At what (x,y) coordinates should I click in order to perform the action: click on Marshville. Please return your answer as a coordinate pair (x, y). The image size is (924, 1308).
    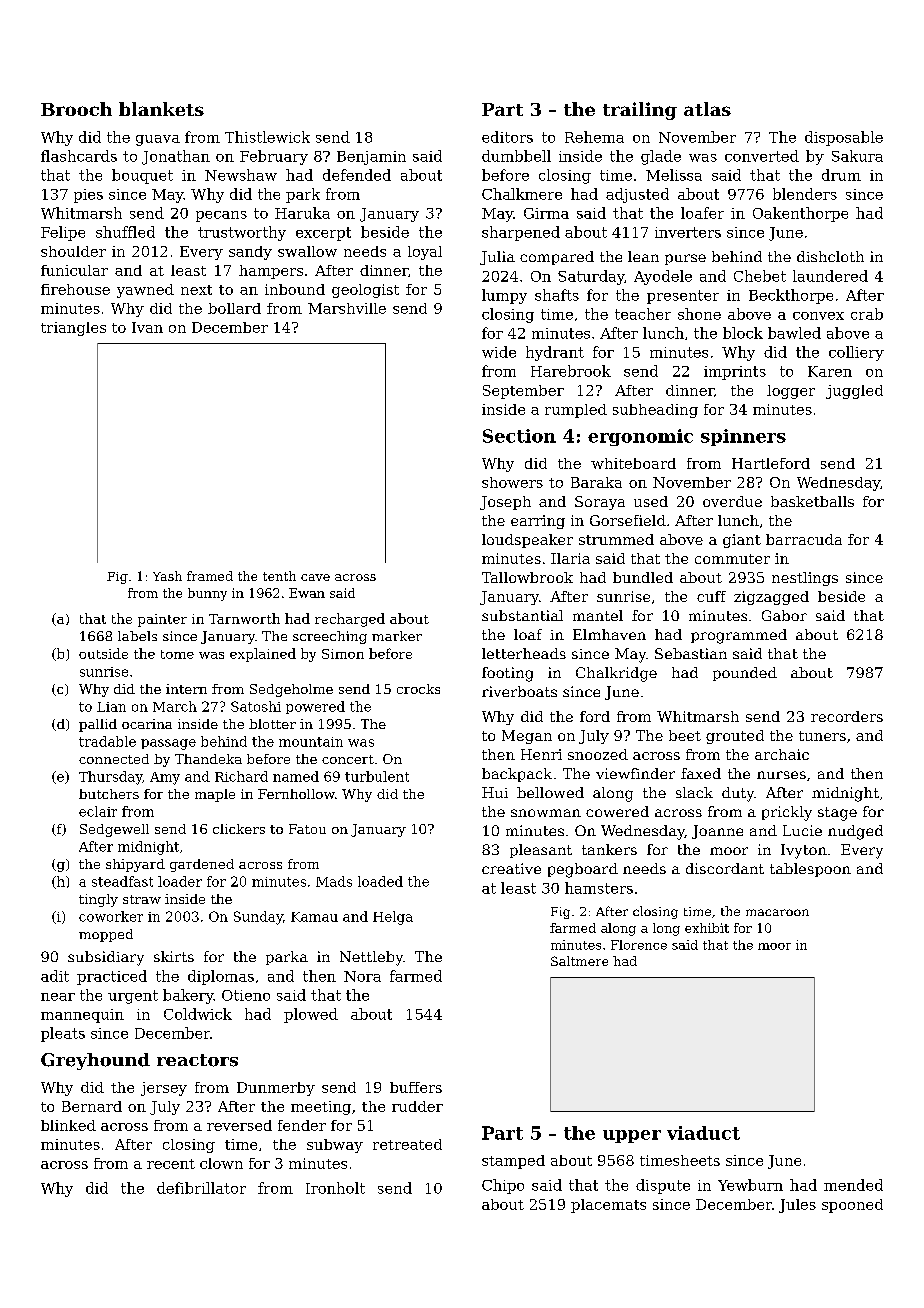
    Looking at the image, I should click on (347, 308).
